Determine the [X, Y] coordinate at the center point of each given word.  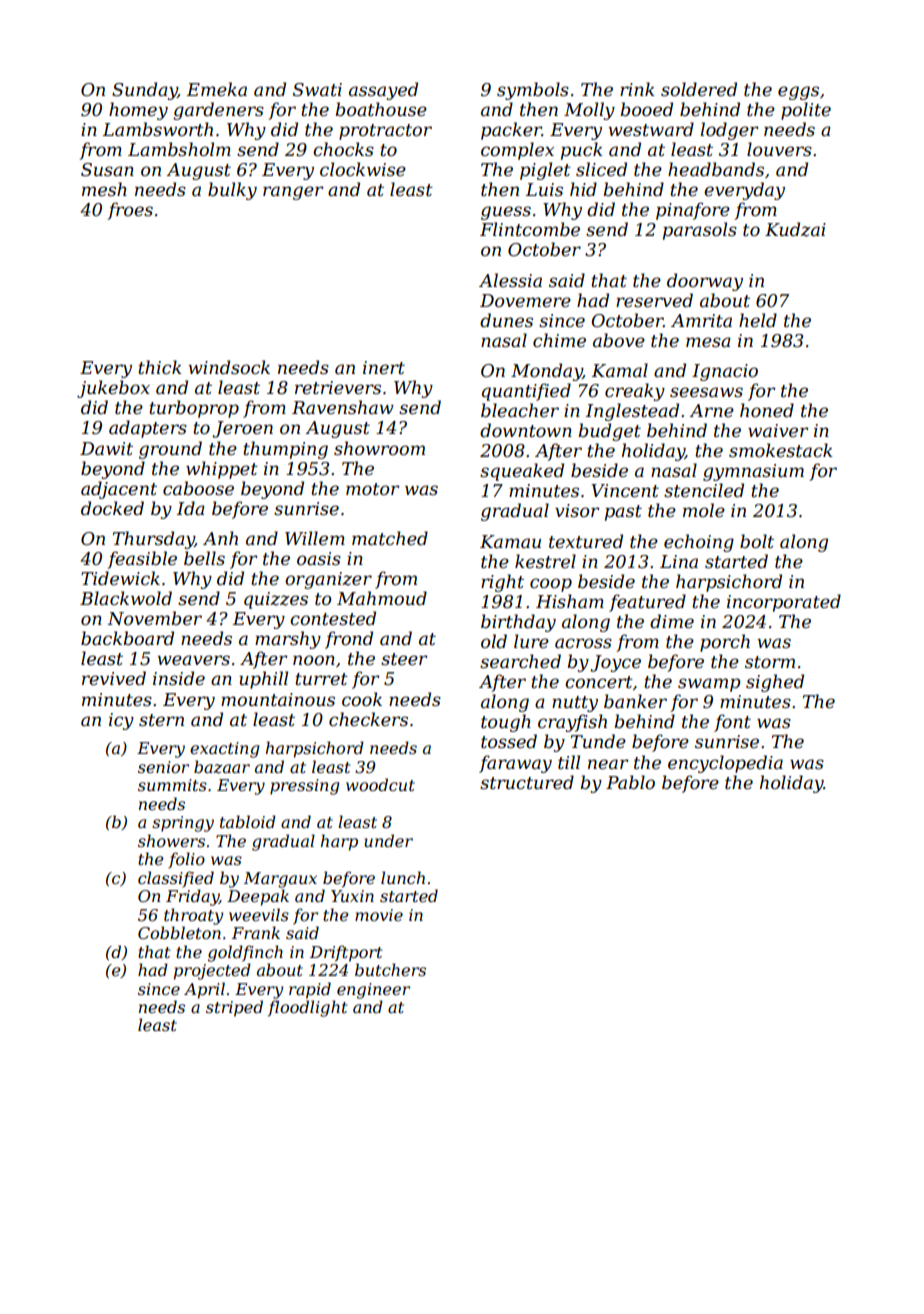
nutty [575, 704]
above [619, 340]
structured [527, 782]
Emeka [217, 89]
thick [160, 367]
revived [114, 678]
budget [610, 432]
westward [651, 129]
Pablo [630, 782]
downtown [526, 430]
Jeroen [242, 429]
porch [725, 643]
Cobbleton [179, 932]
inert [384, 368]
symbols [533, 91]
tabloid [248, 821]
